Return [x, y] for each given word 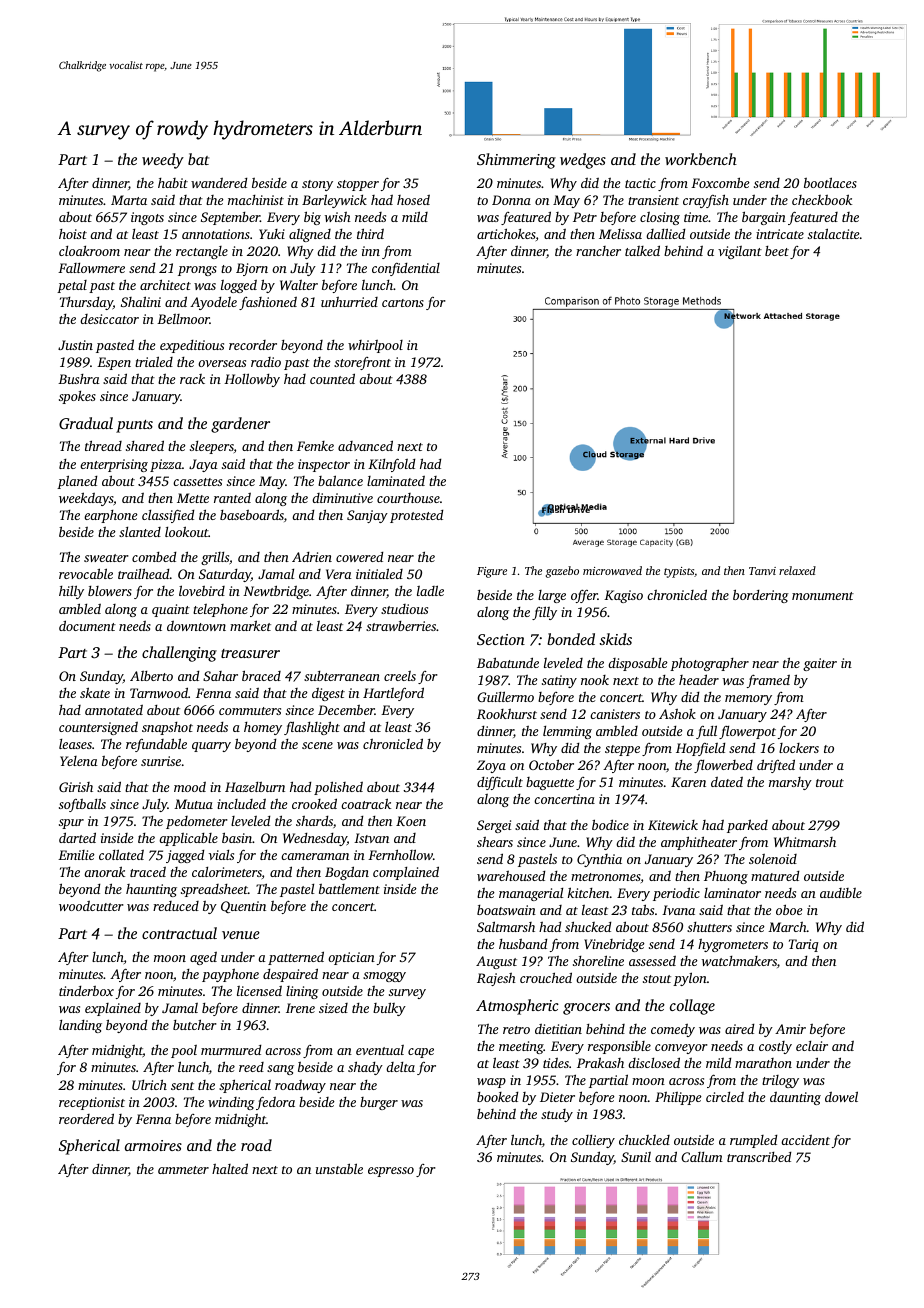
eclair [812, 1046]
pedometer [197, 822]
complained [406, 873]
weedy [163, 161]
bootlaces [830, 182]
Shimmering [516, 161]
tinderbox [86, 991]
